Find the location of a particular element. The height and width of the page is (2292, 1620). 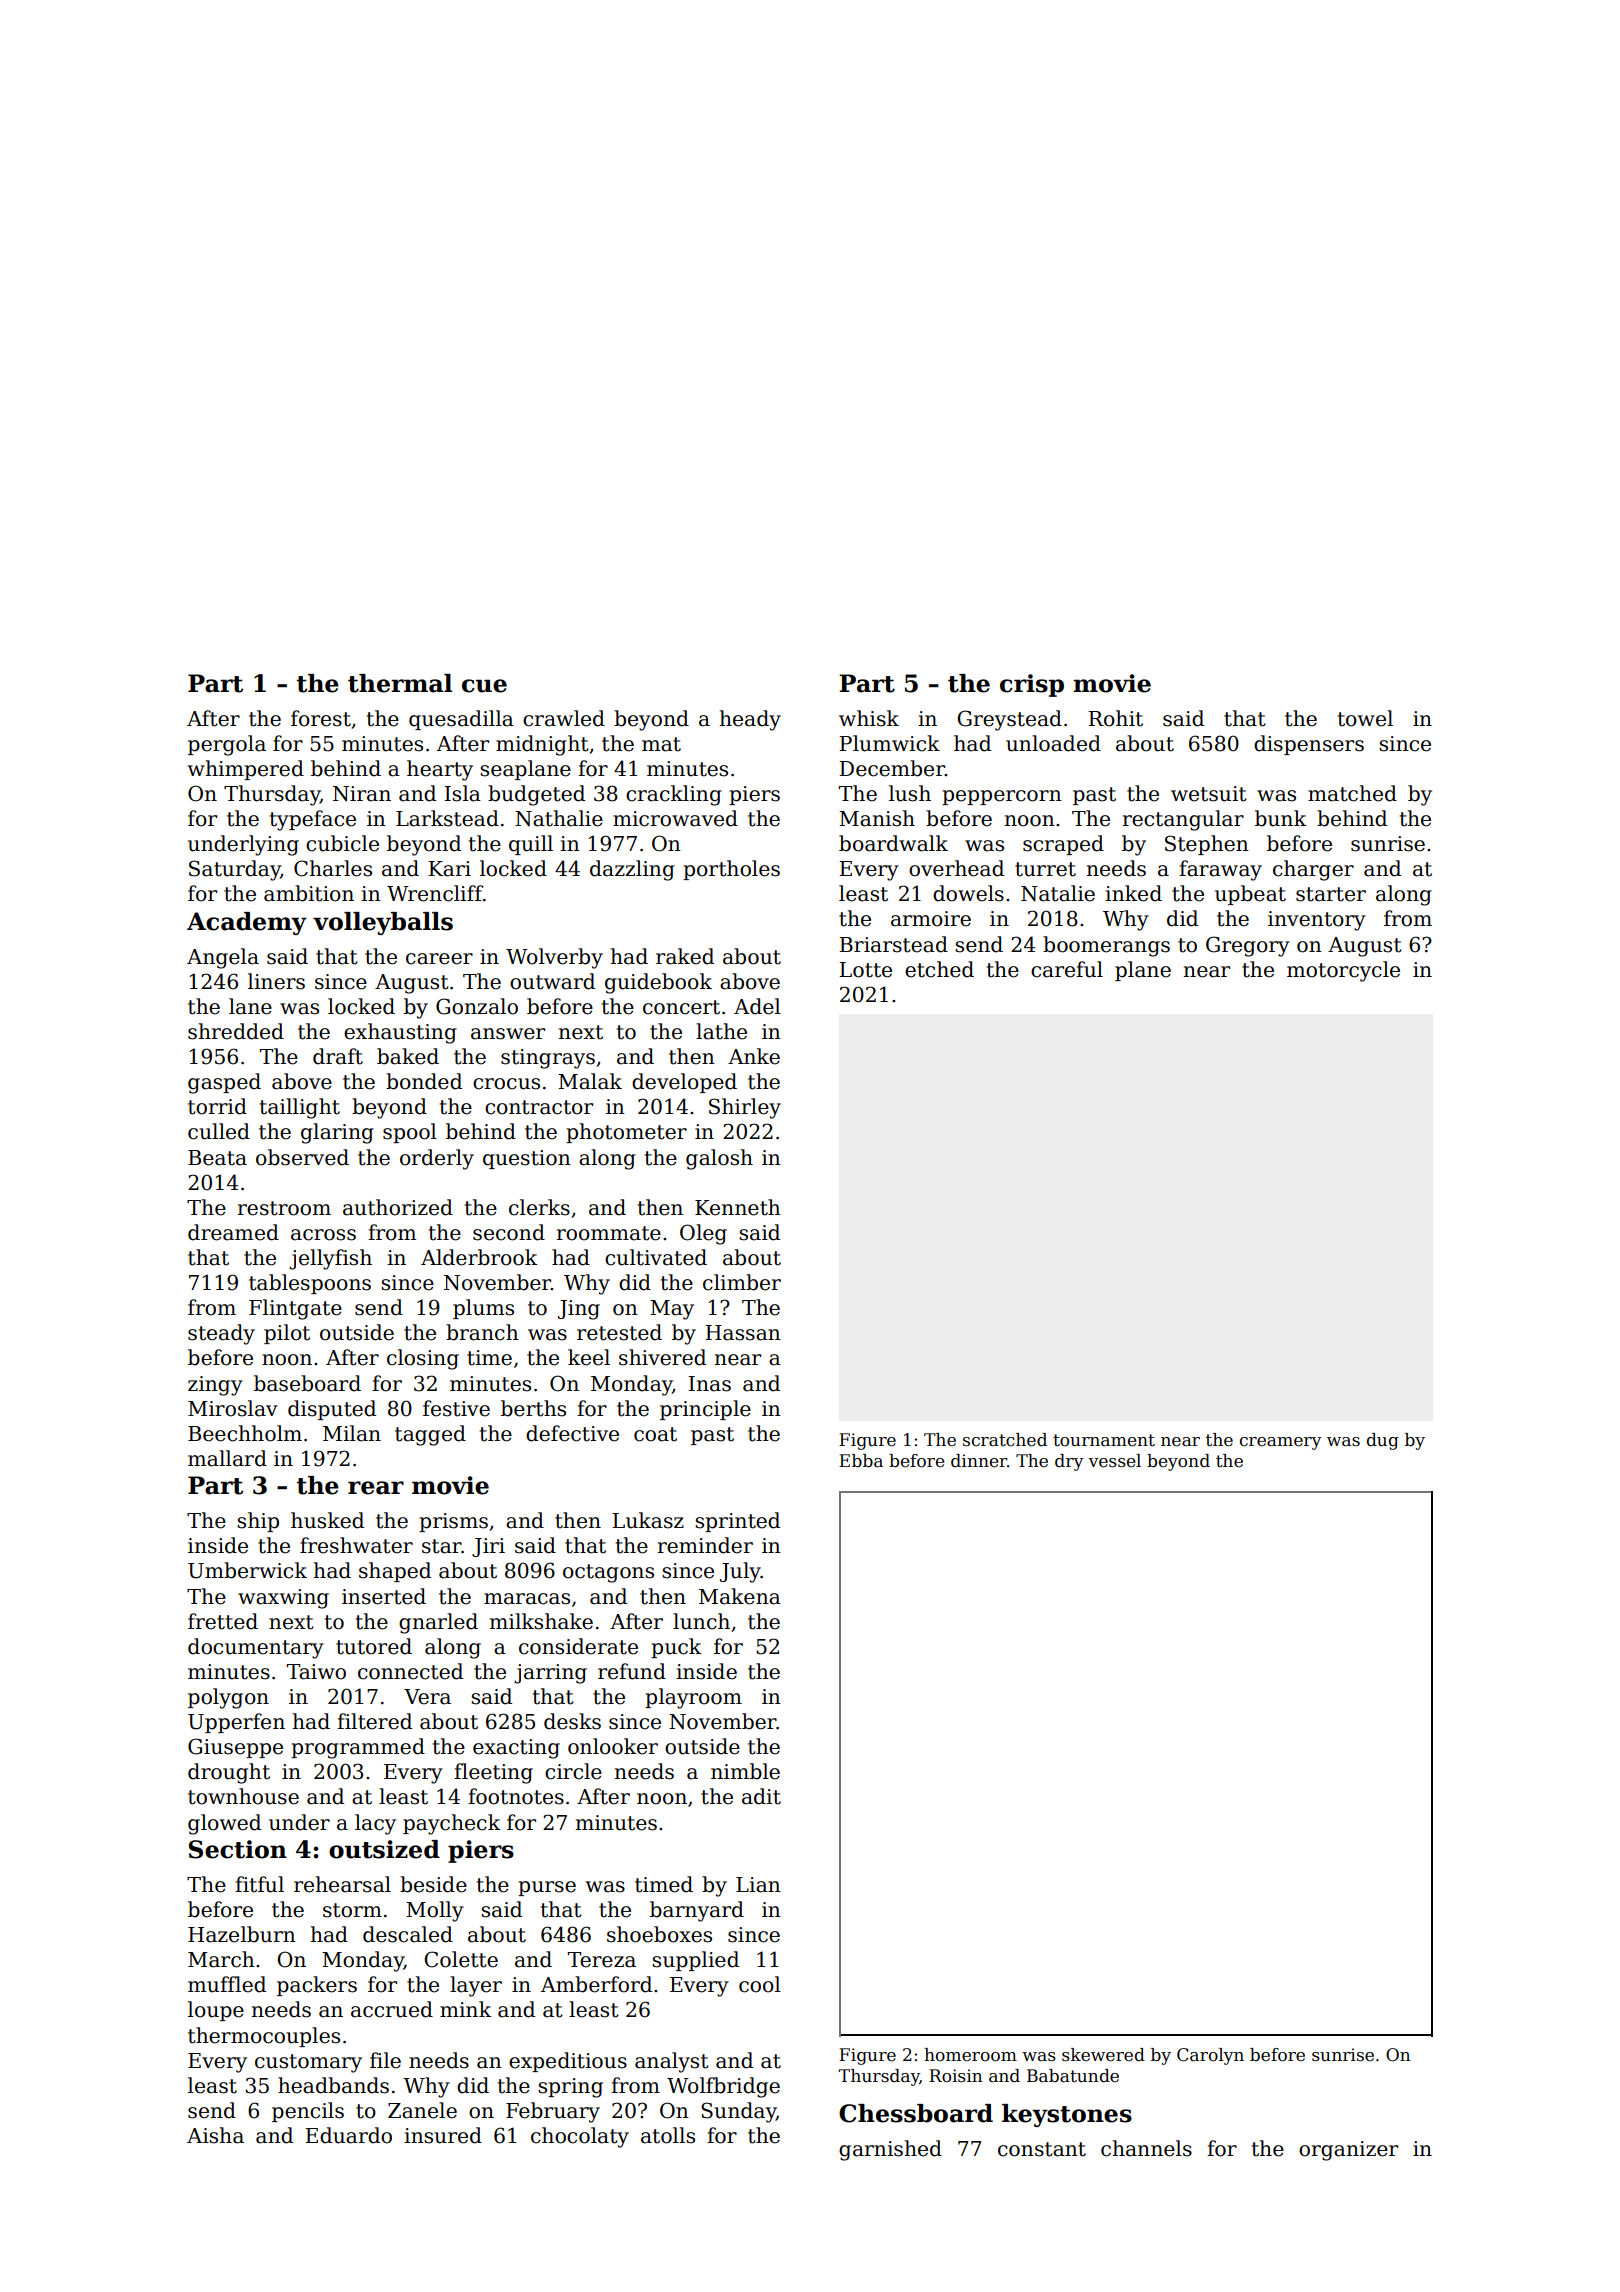

organizer is located at coordinates (1348, 2151).
